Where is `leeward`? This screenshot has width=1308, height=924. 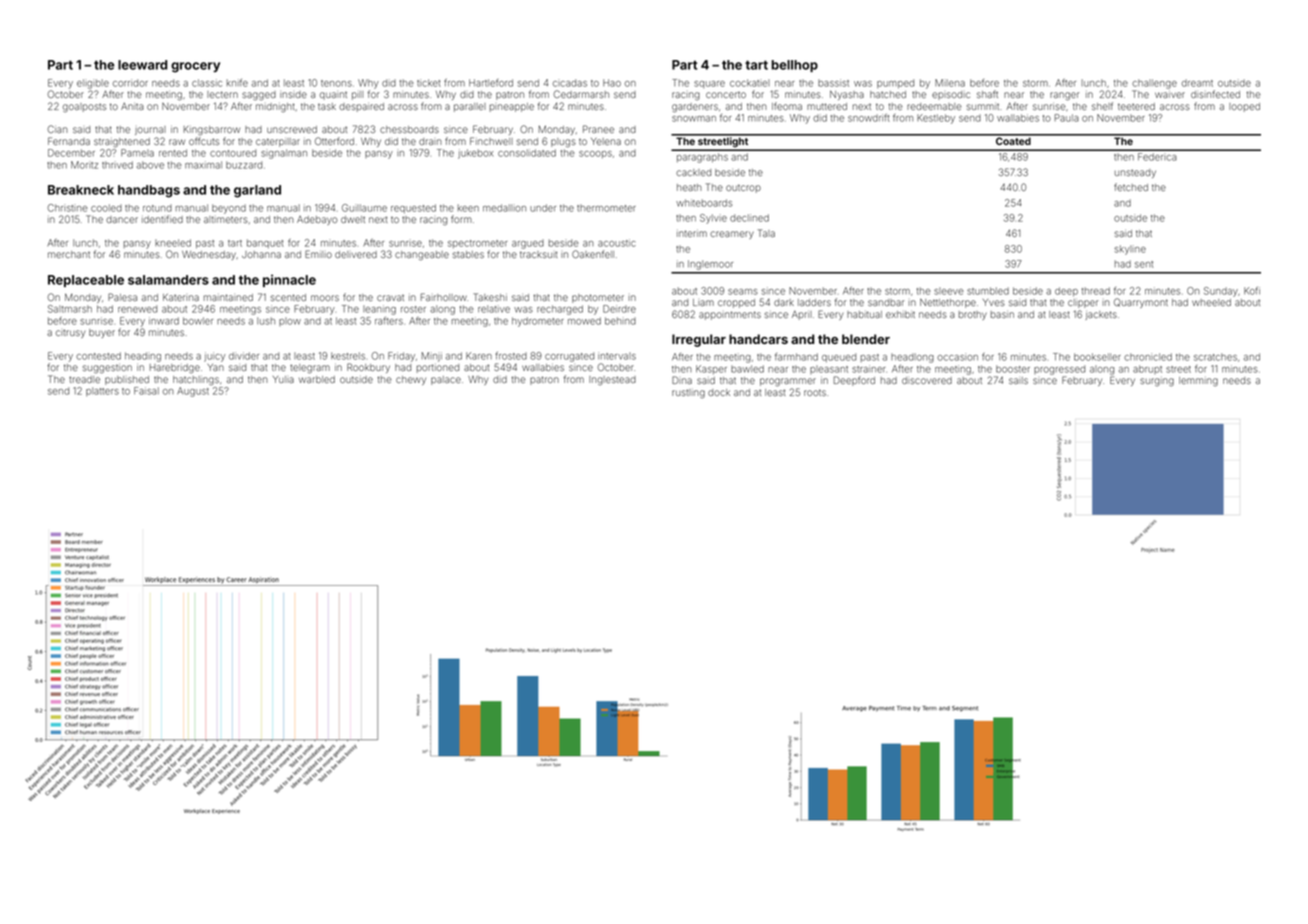 leeward is located at coordinates (142, 65).
